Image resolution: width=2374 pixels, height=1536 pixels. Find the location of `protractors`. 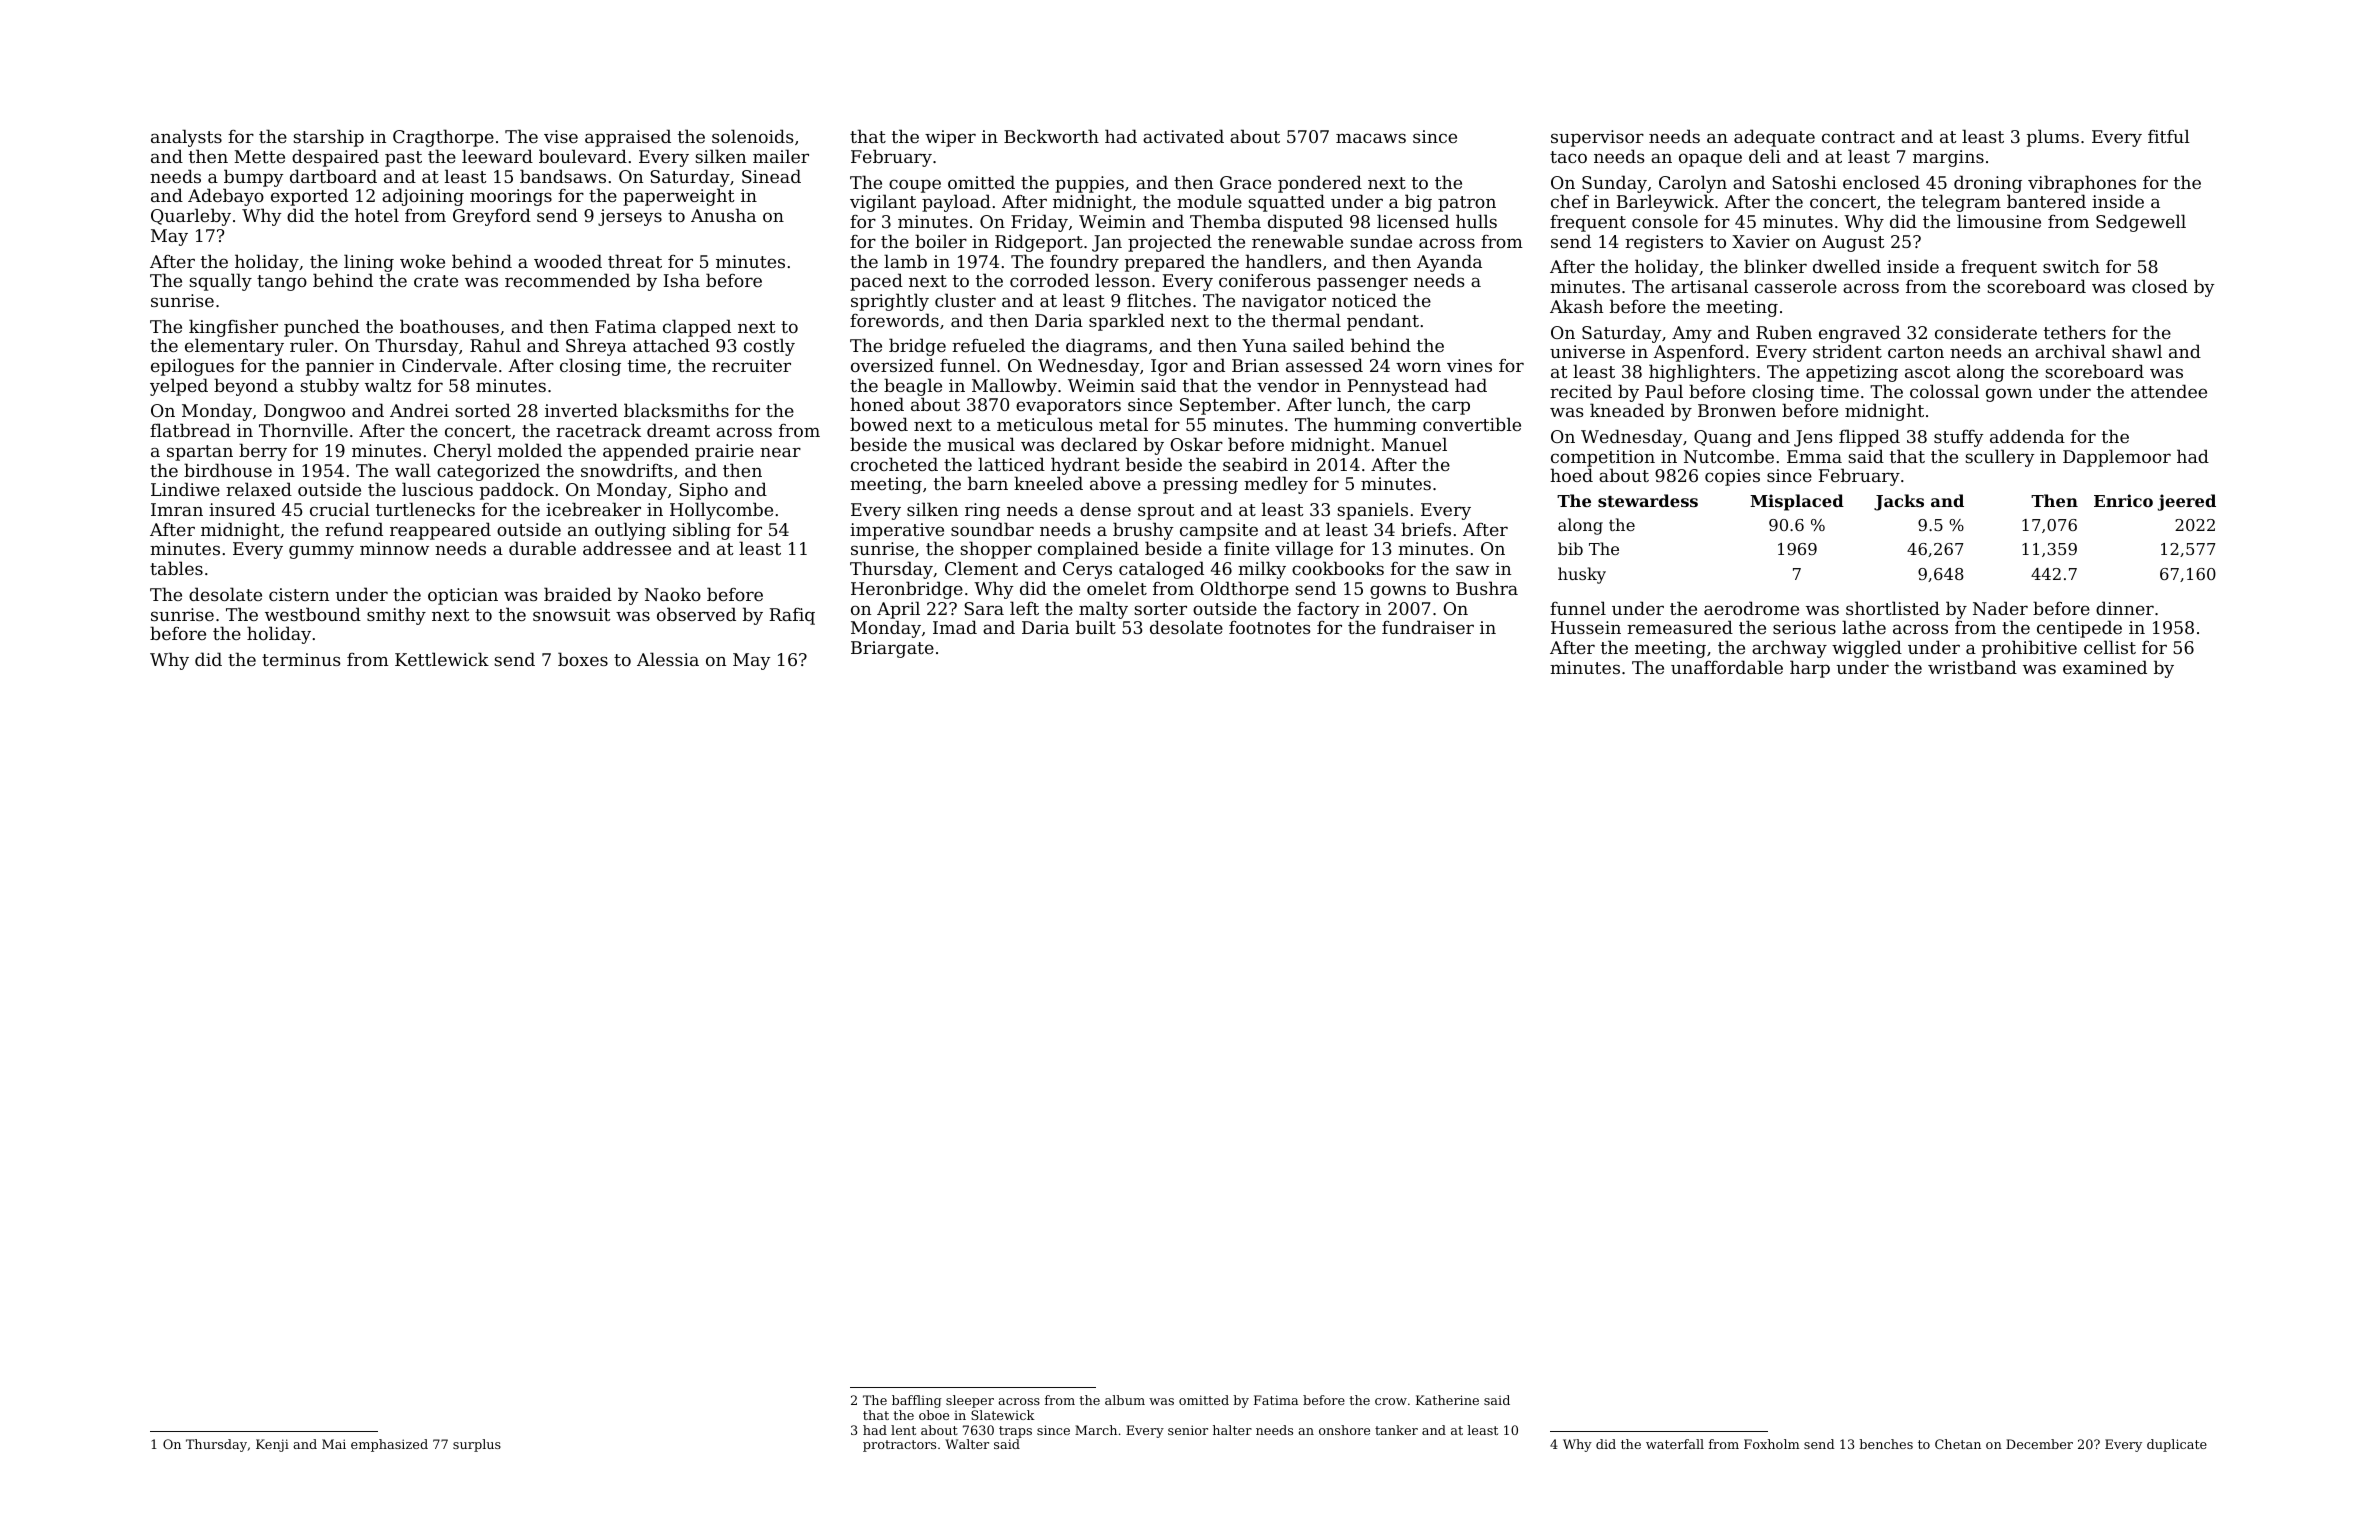

protractors is located at coordinates (899, 1446).
